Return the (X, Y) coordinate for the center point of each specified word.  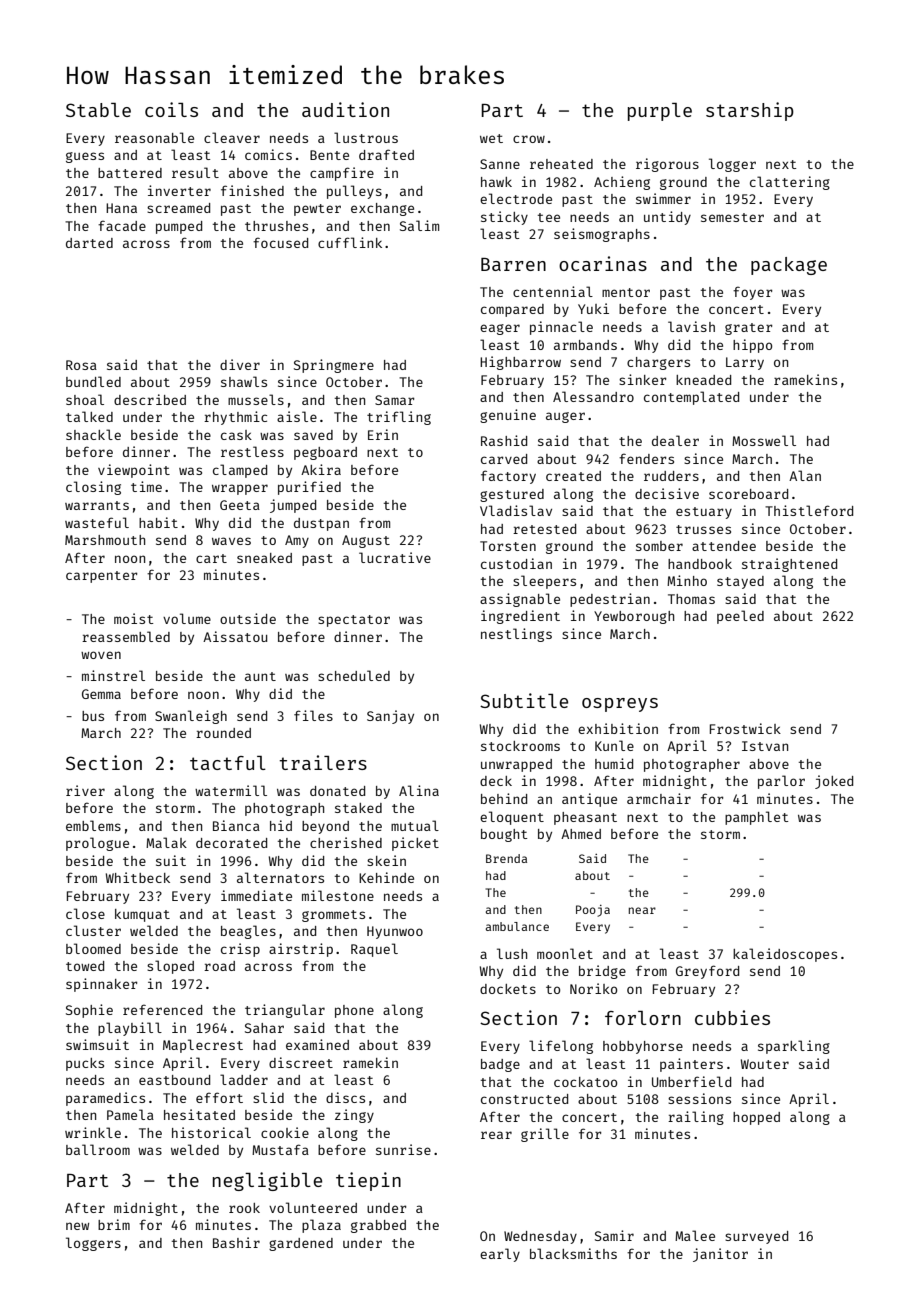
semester (732, 217)
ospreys (620, 705)
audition (345, 109)
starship (750, 111)
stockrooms (520, 746)
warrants (97, 505)
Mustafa (280, 1149)
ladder (244, 1079)
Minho (687, 580)
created (573, 476)
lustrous (366, 137)
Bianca (236, 825)
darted (89, 243)
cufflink (350, 242)
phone (354, 1011)
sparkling (794, 1047)
